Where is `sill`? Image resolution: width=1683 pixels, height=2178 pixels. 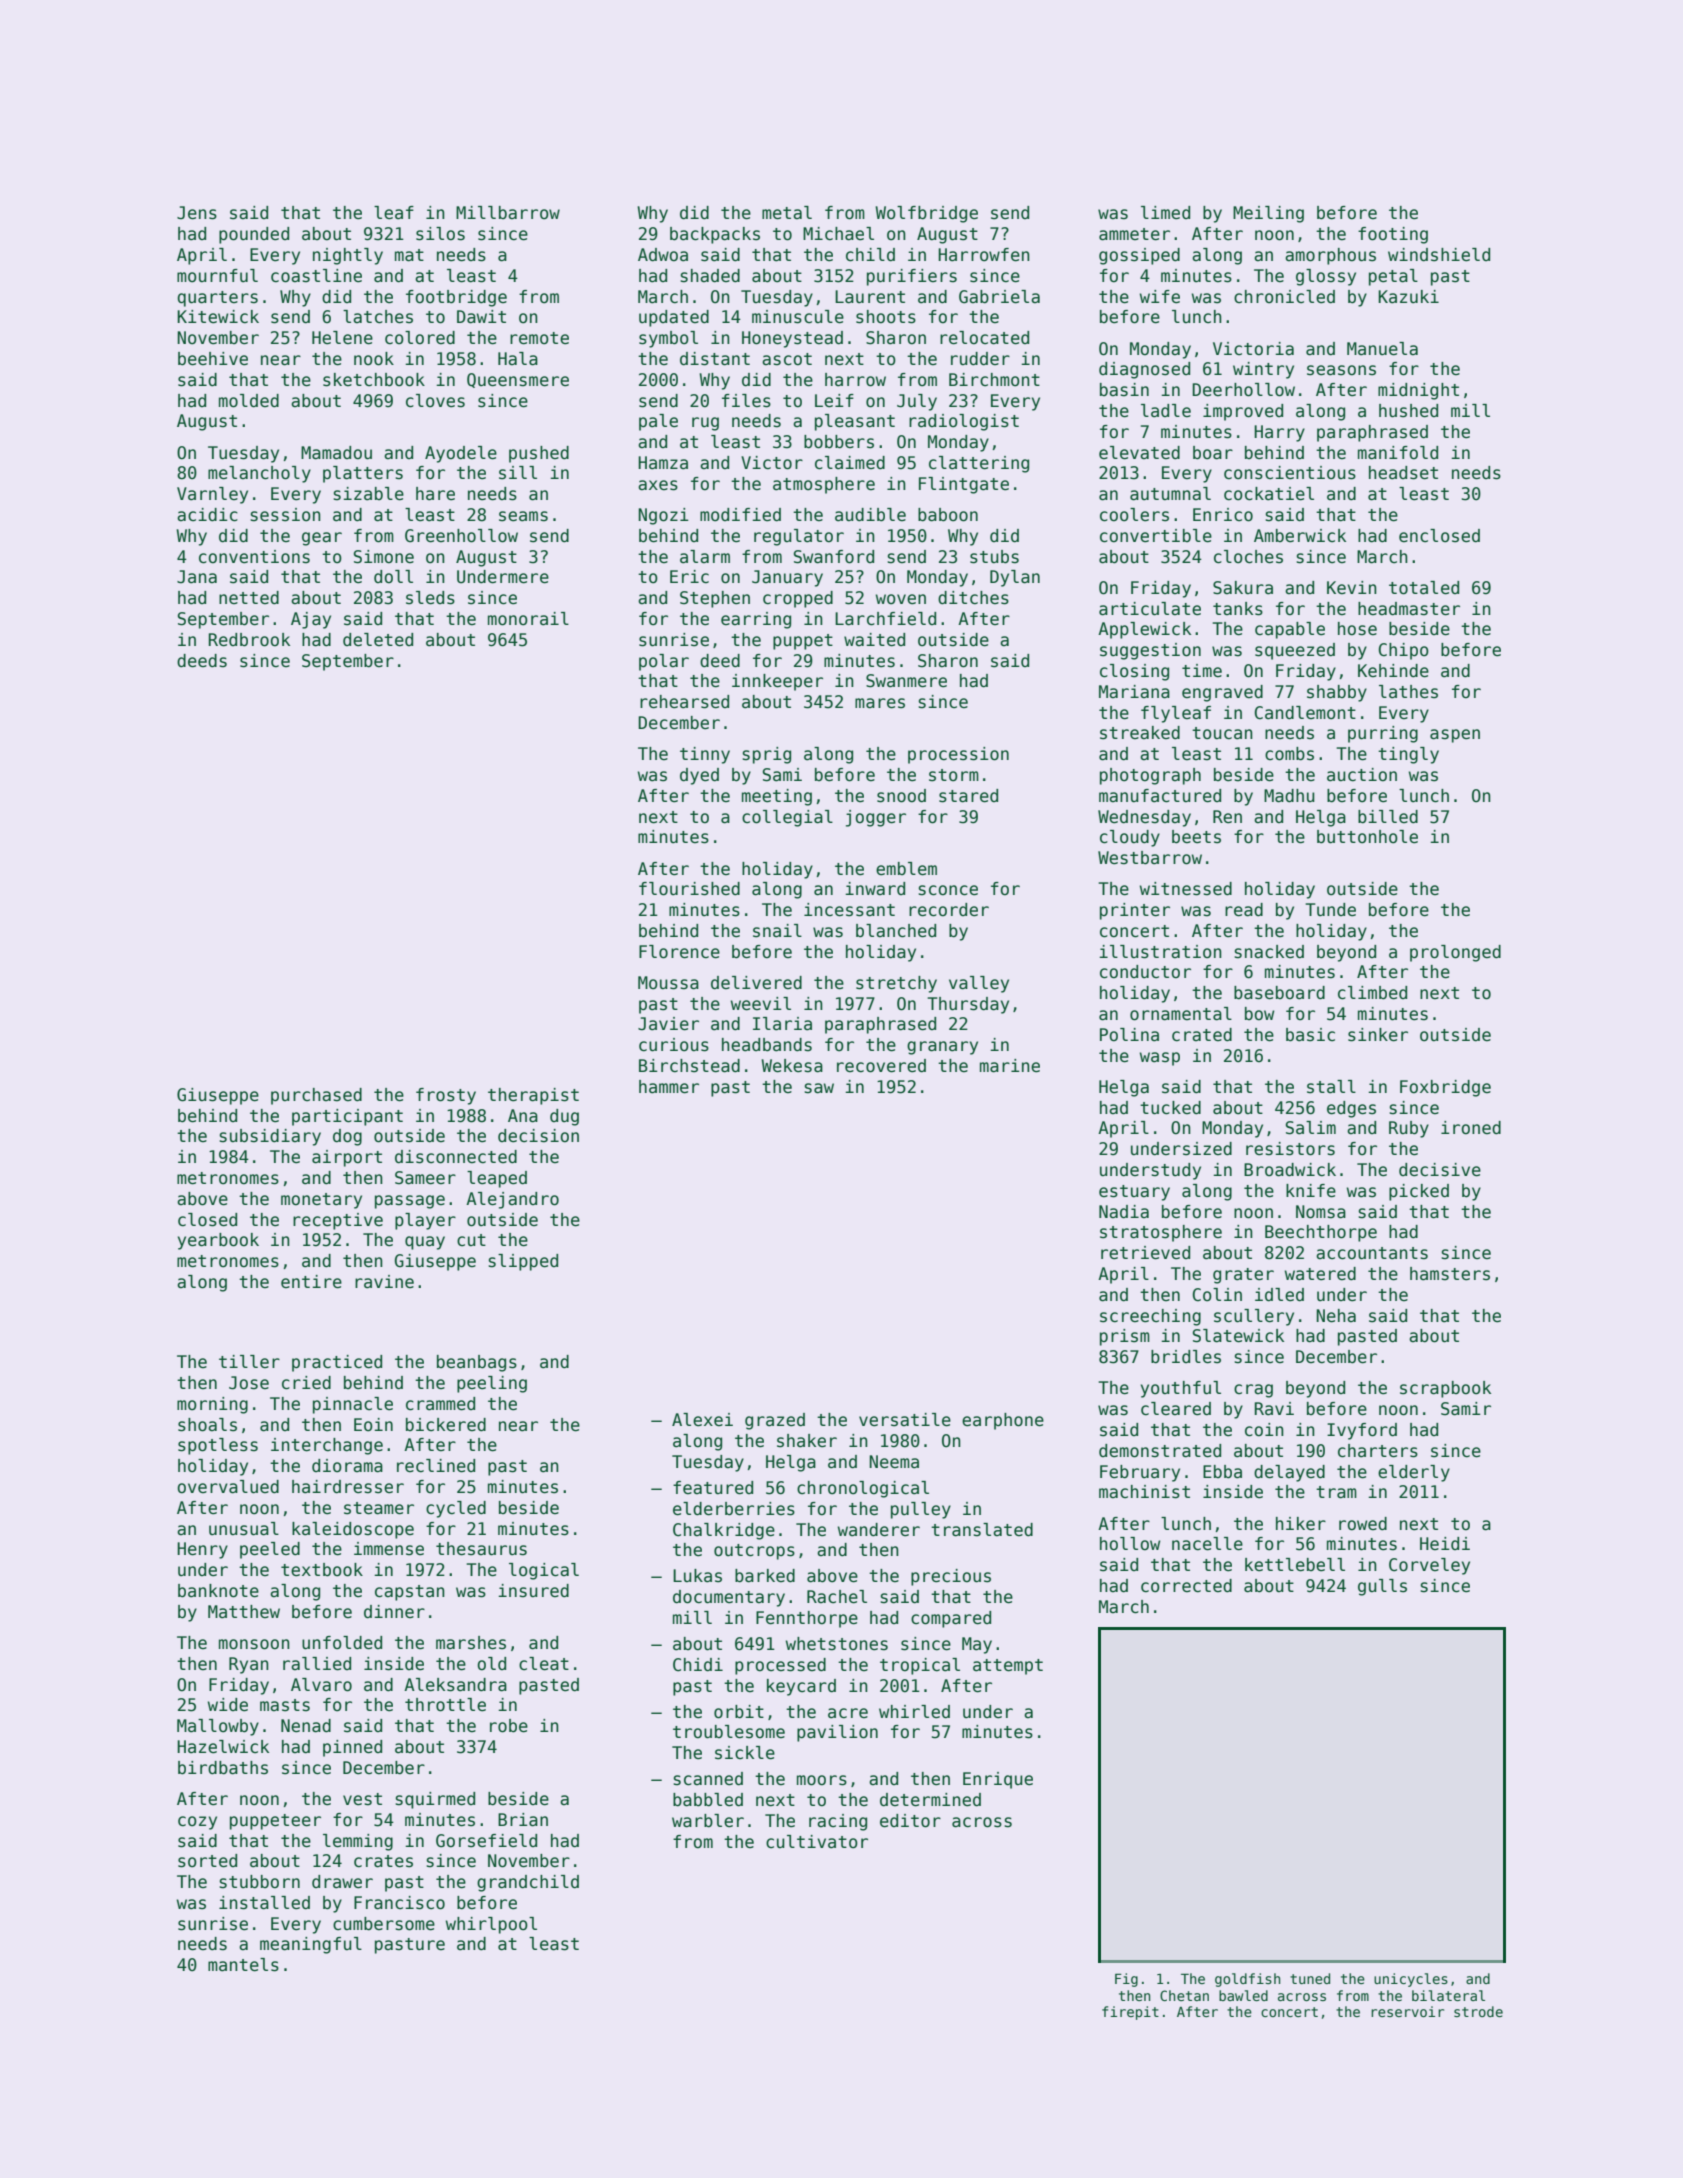
sill is located at coordinates (518, 473).
